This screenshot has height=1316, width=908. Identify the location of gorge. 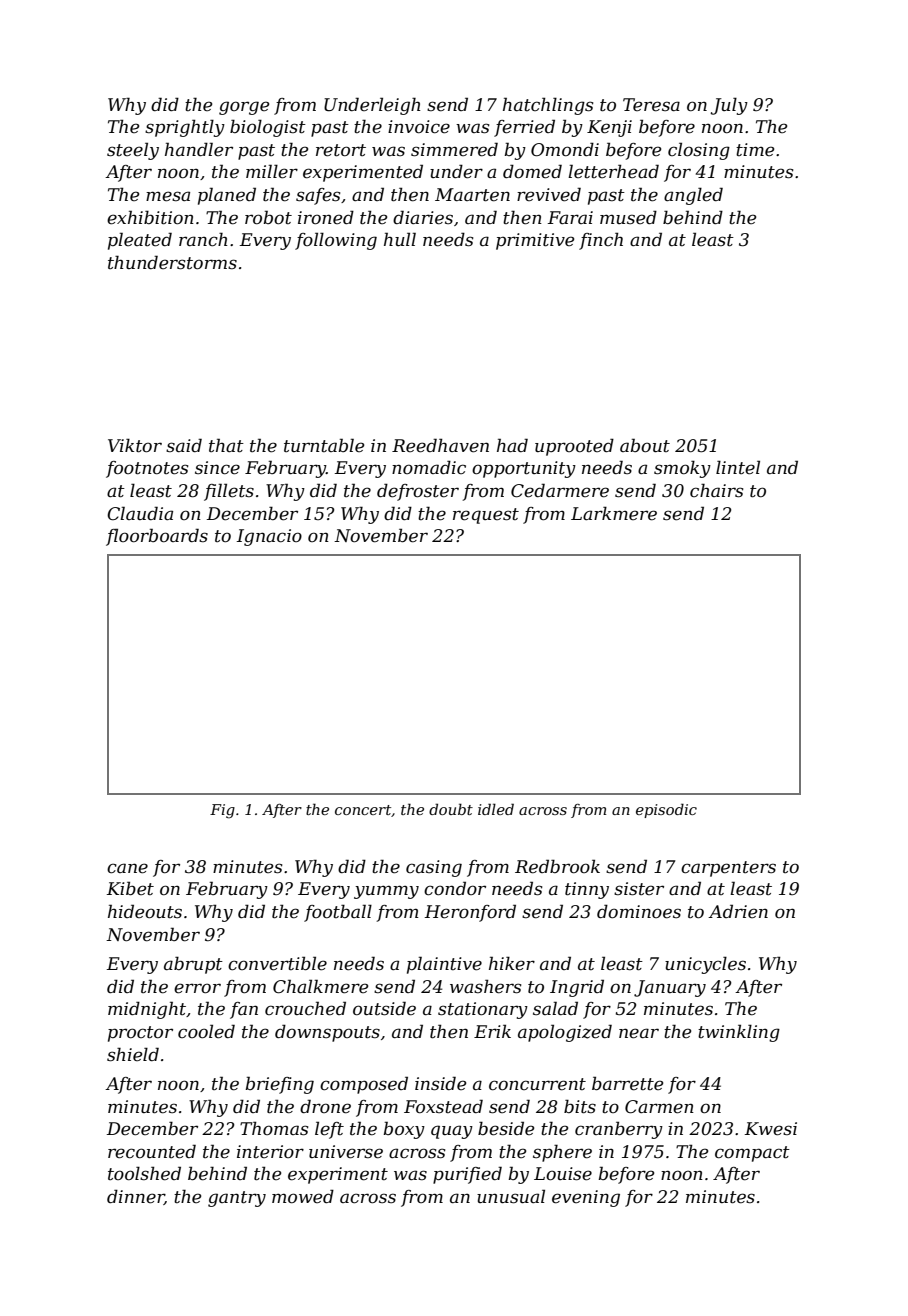
(244, 108).
